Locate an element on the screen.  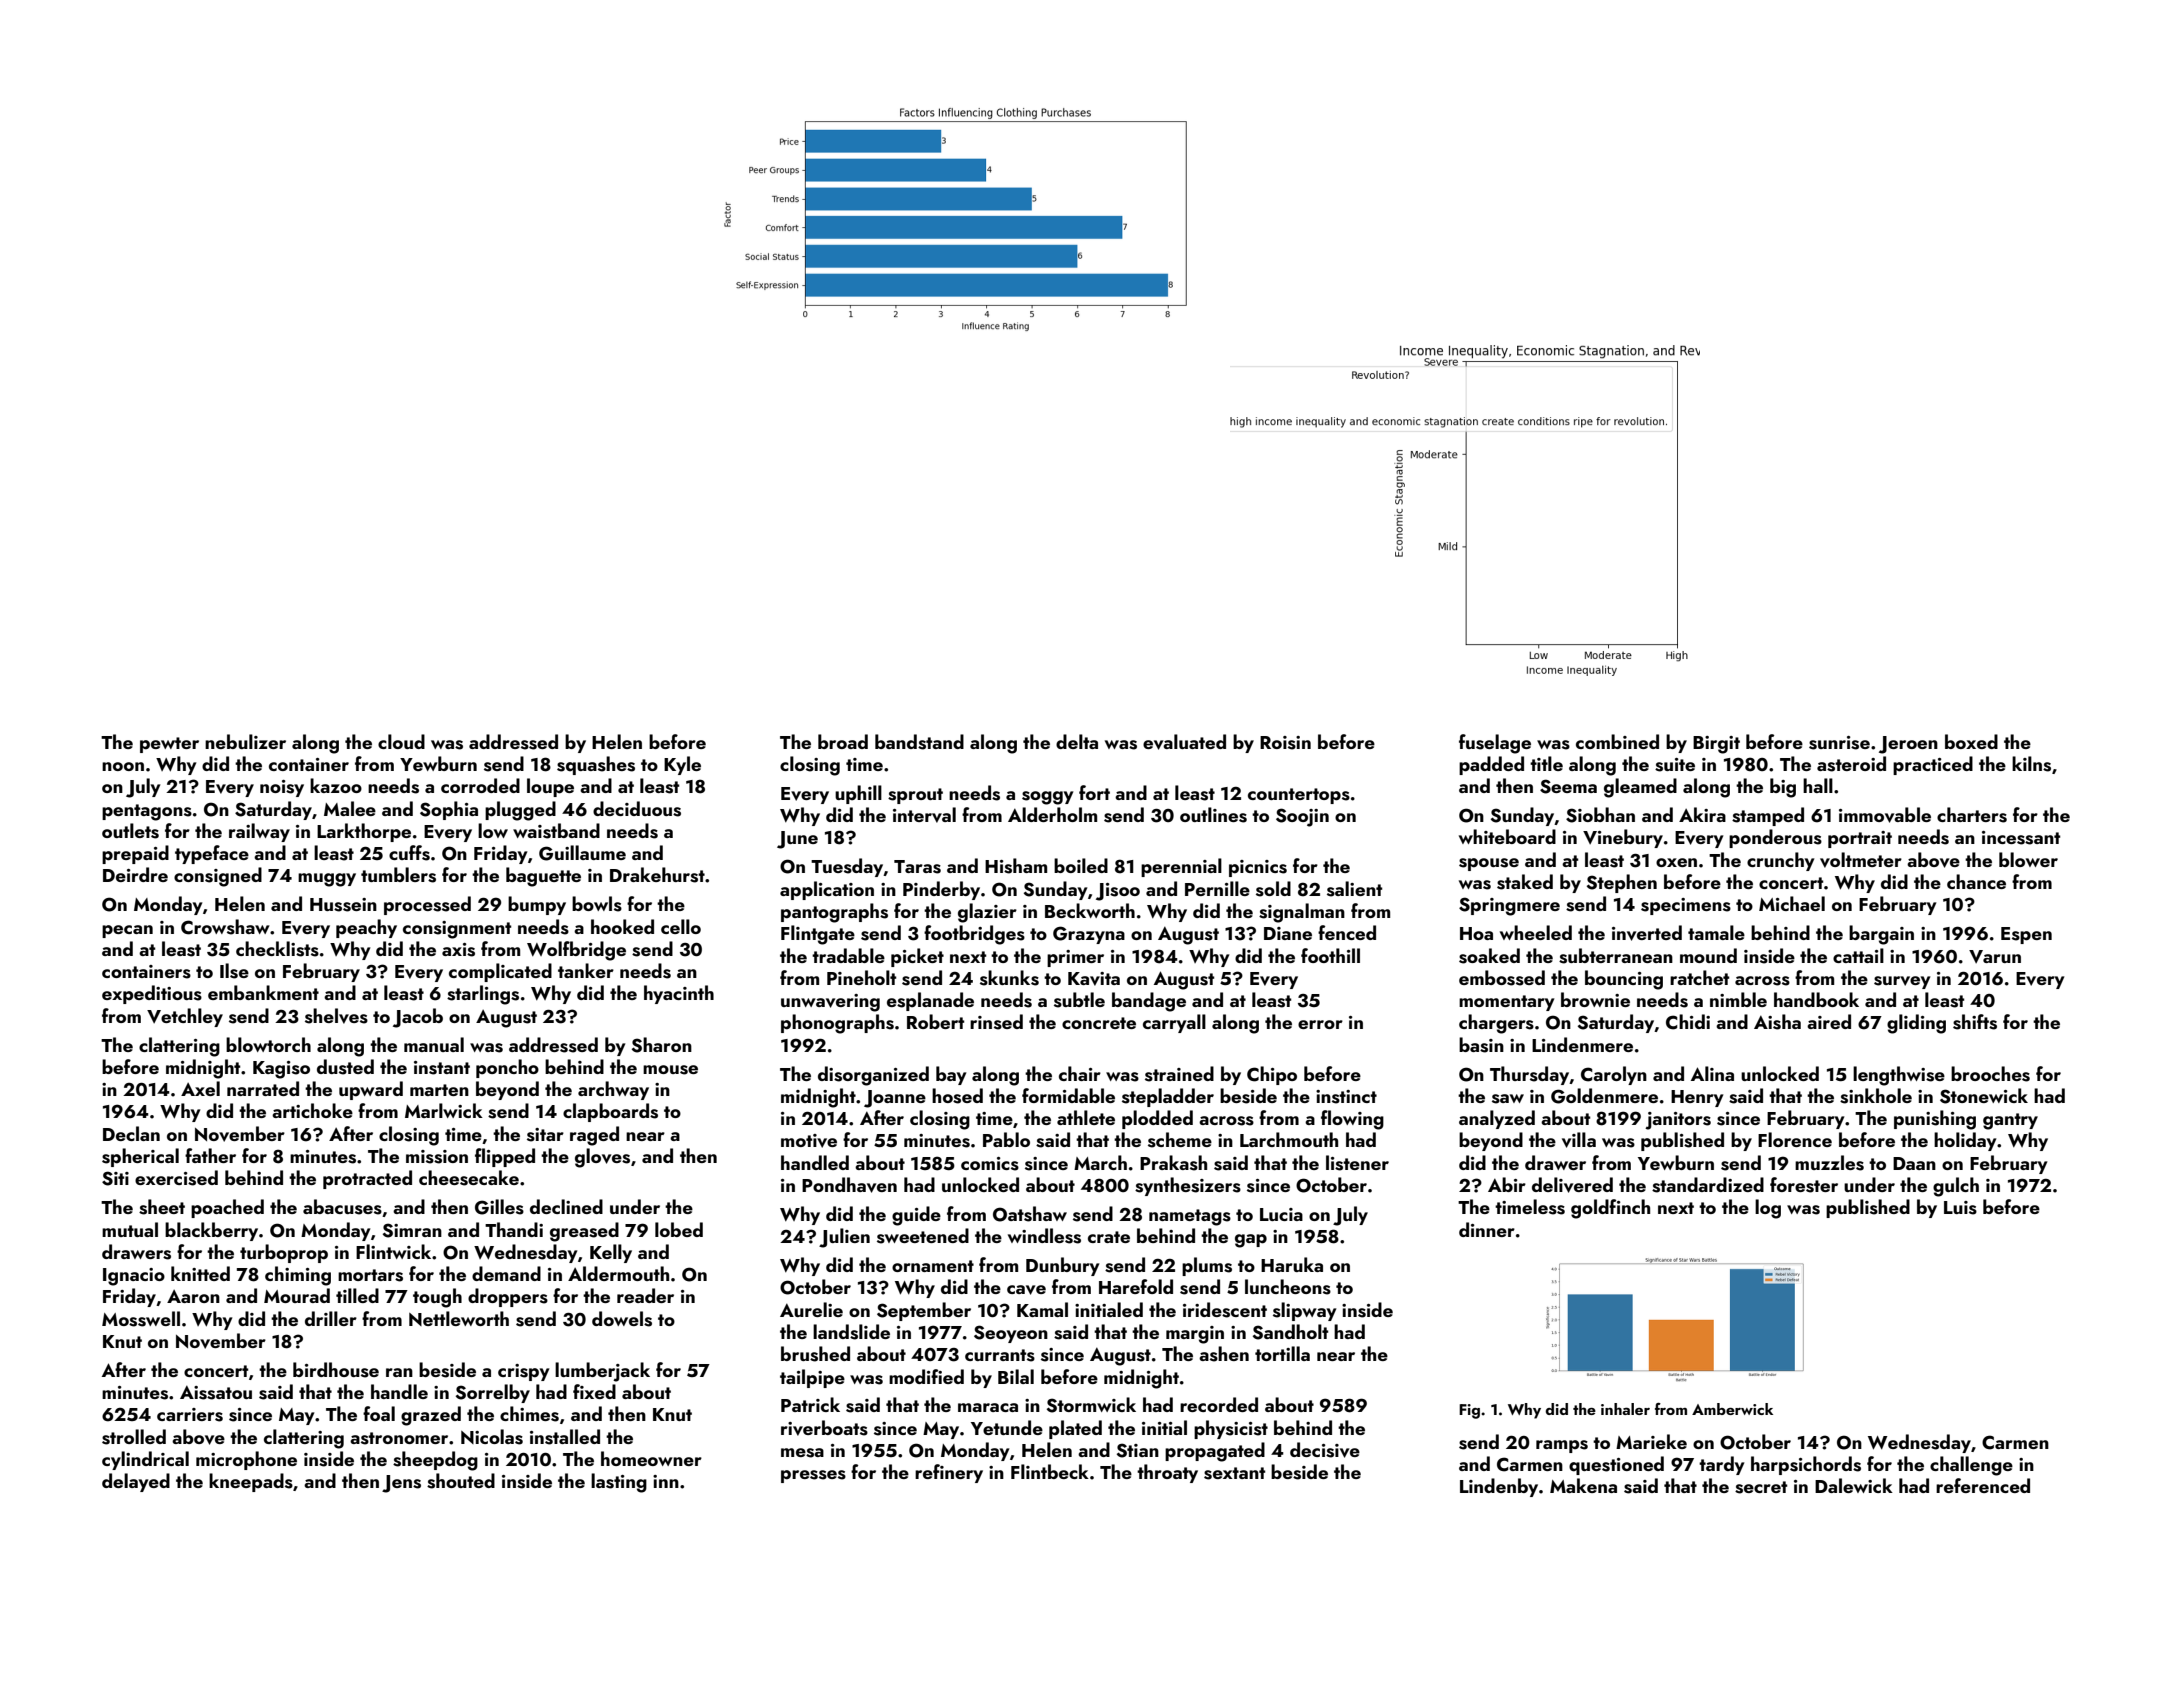
windless is located at coordinates (1044, 1236).
